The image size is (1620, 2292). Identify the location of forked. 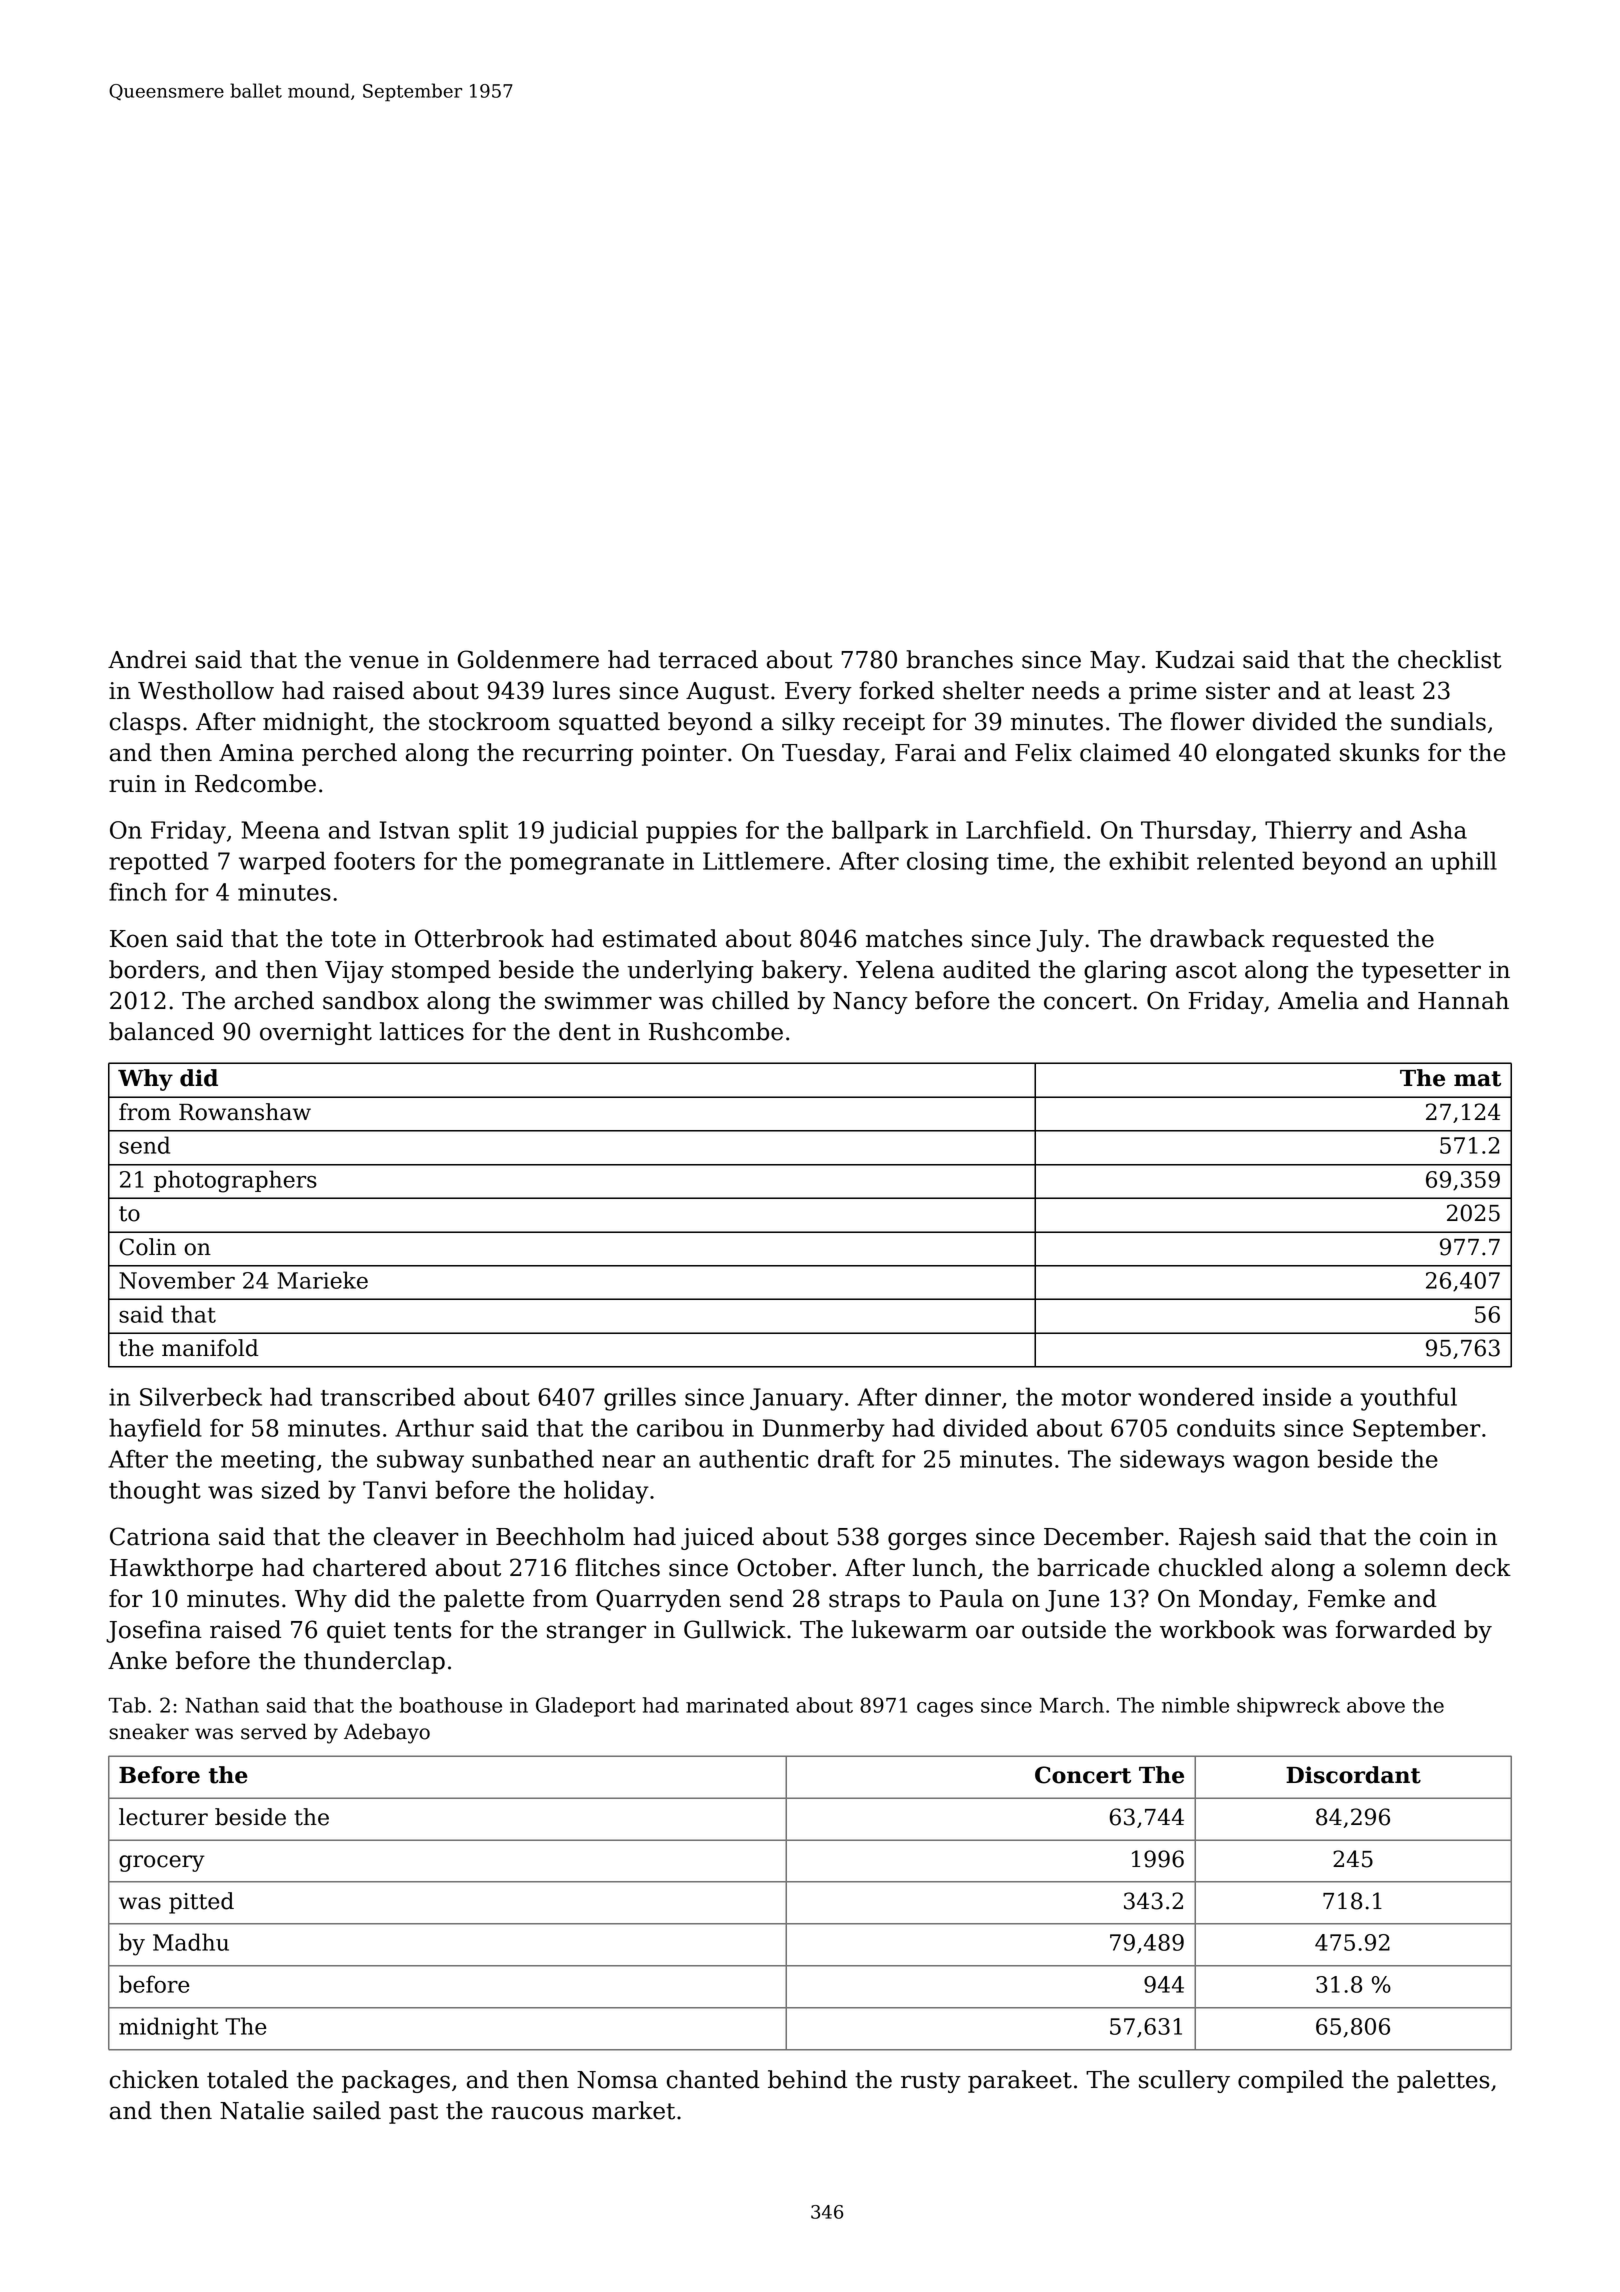
(896, 690).
